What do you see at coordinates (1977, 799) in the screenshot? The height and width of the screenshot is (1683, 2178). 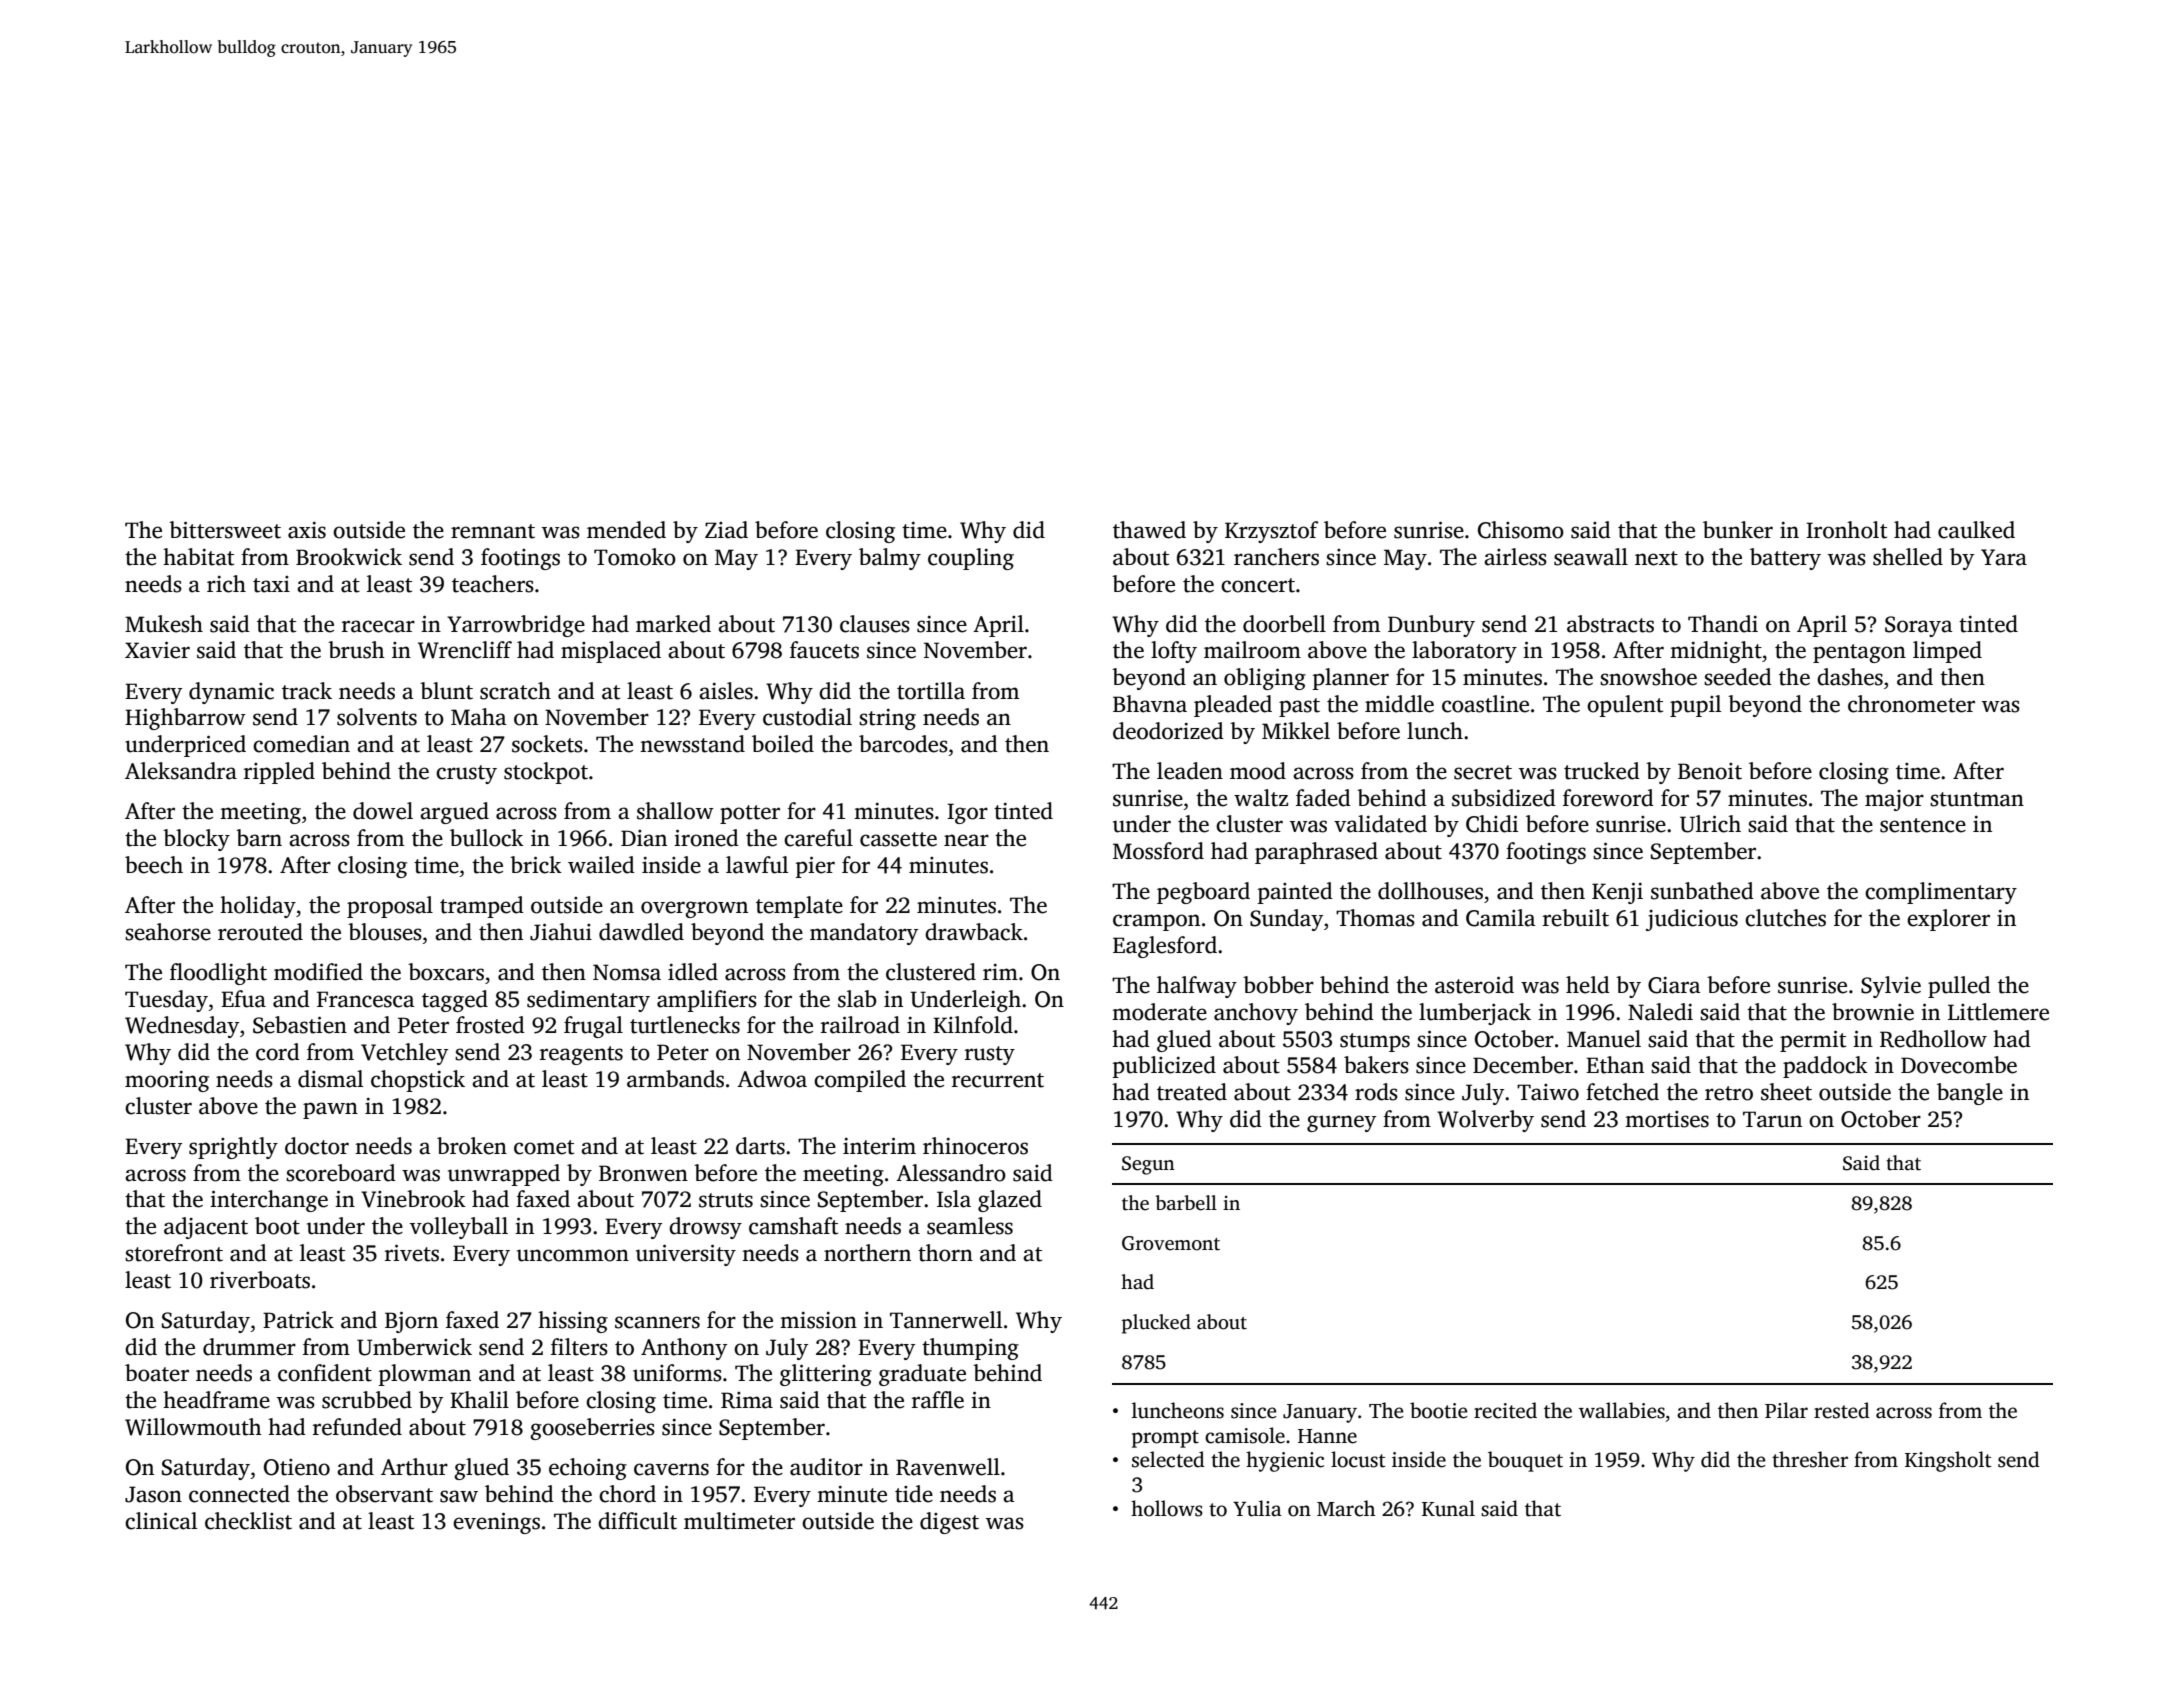 I see `stuntman` at bounding box center [1977, 799].
